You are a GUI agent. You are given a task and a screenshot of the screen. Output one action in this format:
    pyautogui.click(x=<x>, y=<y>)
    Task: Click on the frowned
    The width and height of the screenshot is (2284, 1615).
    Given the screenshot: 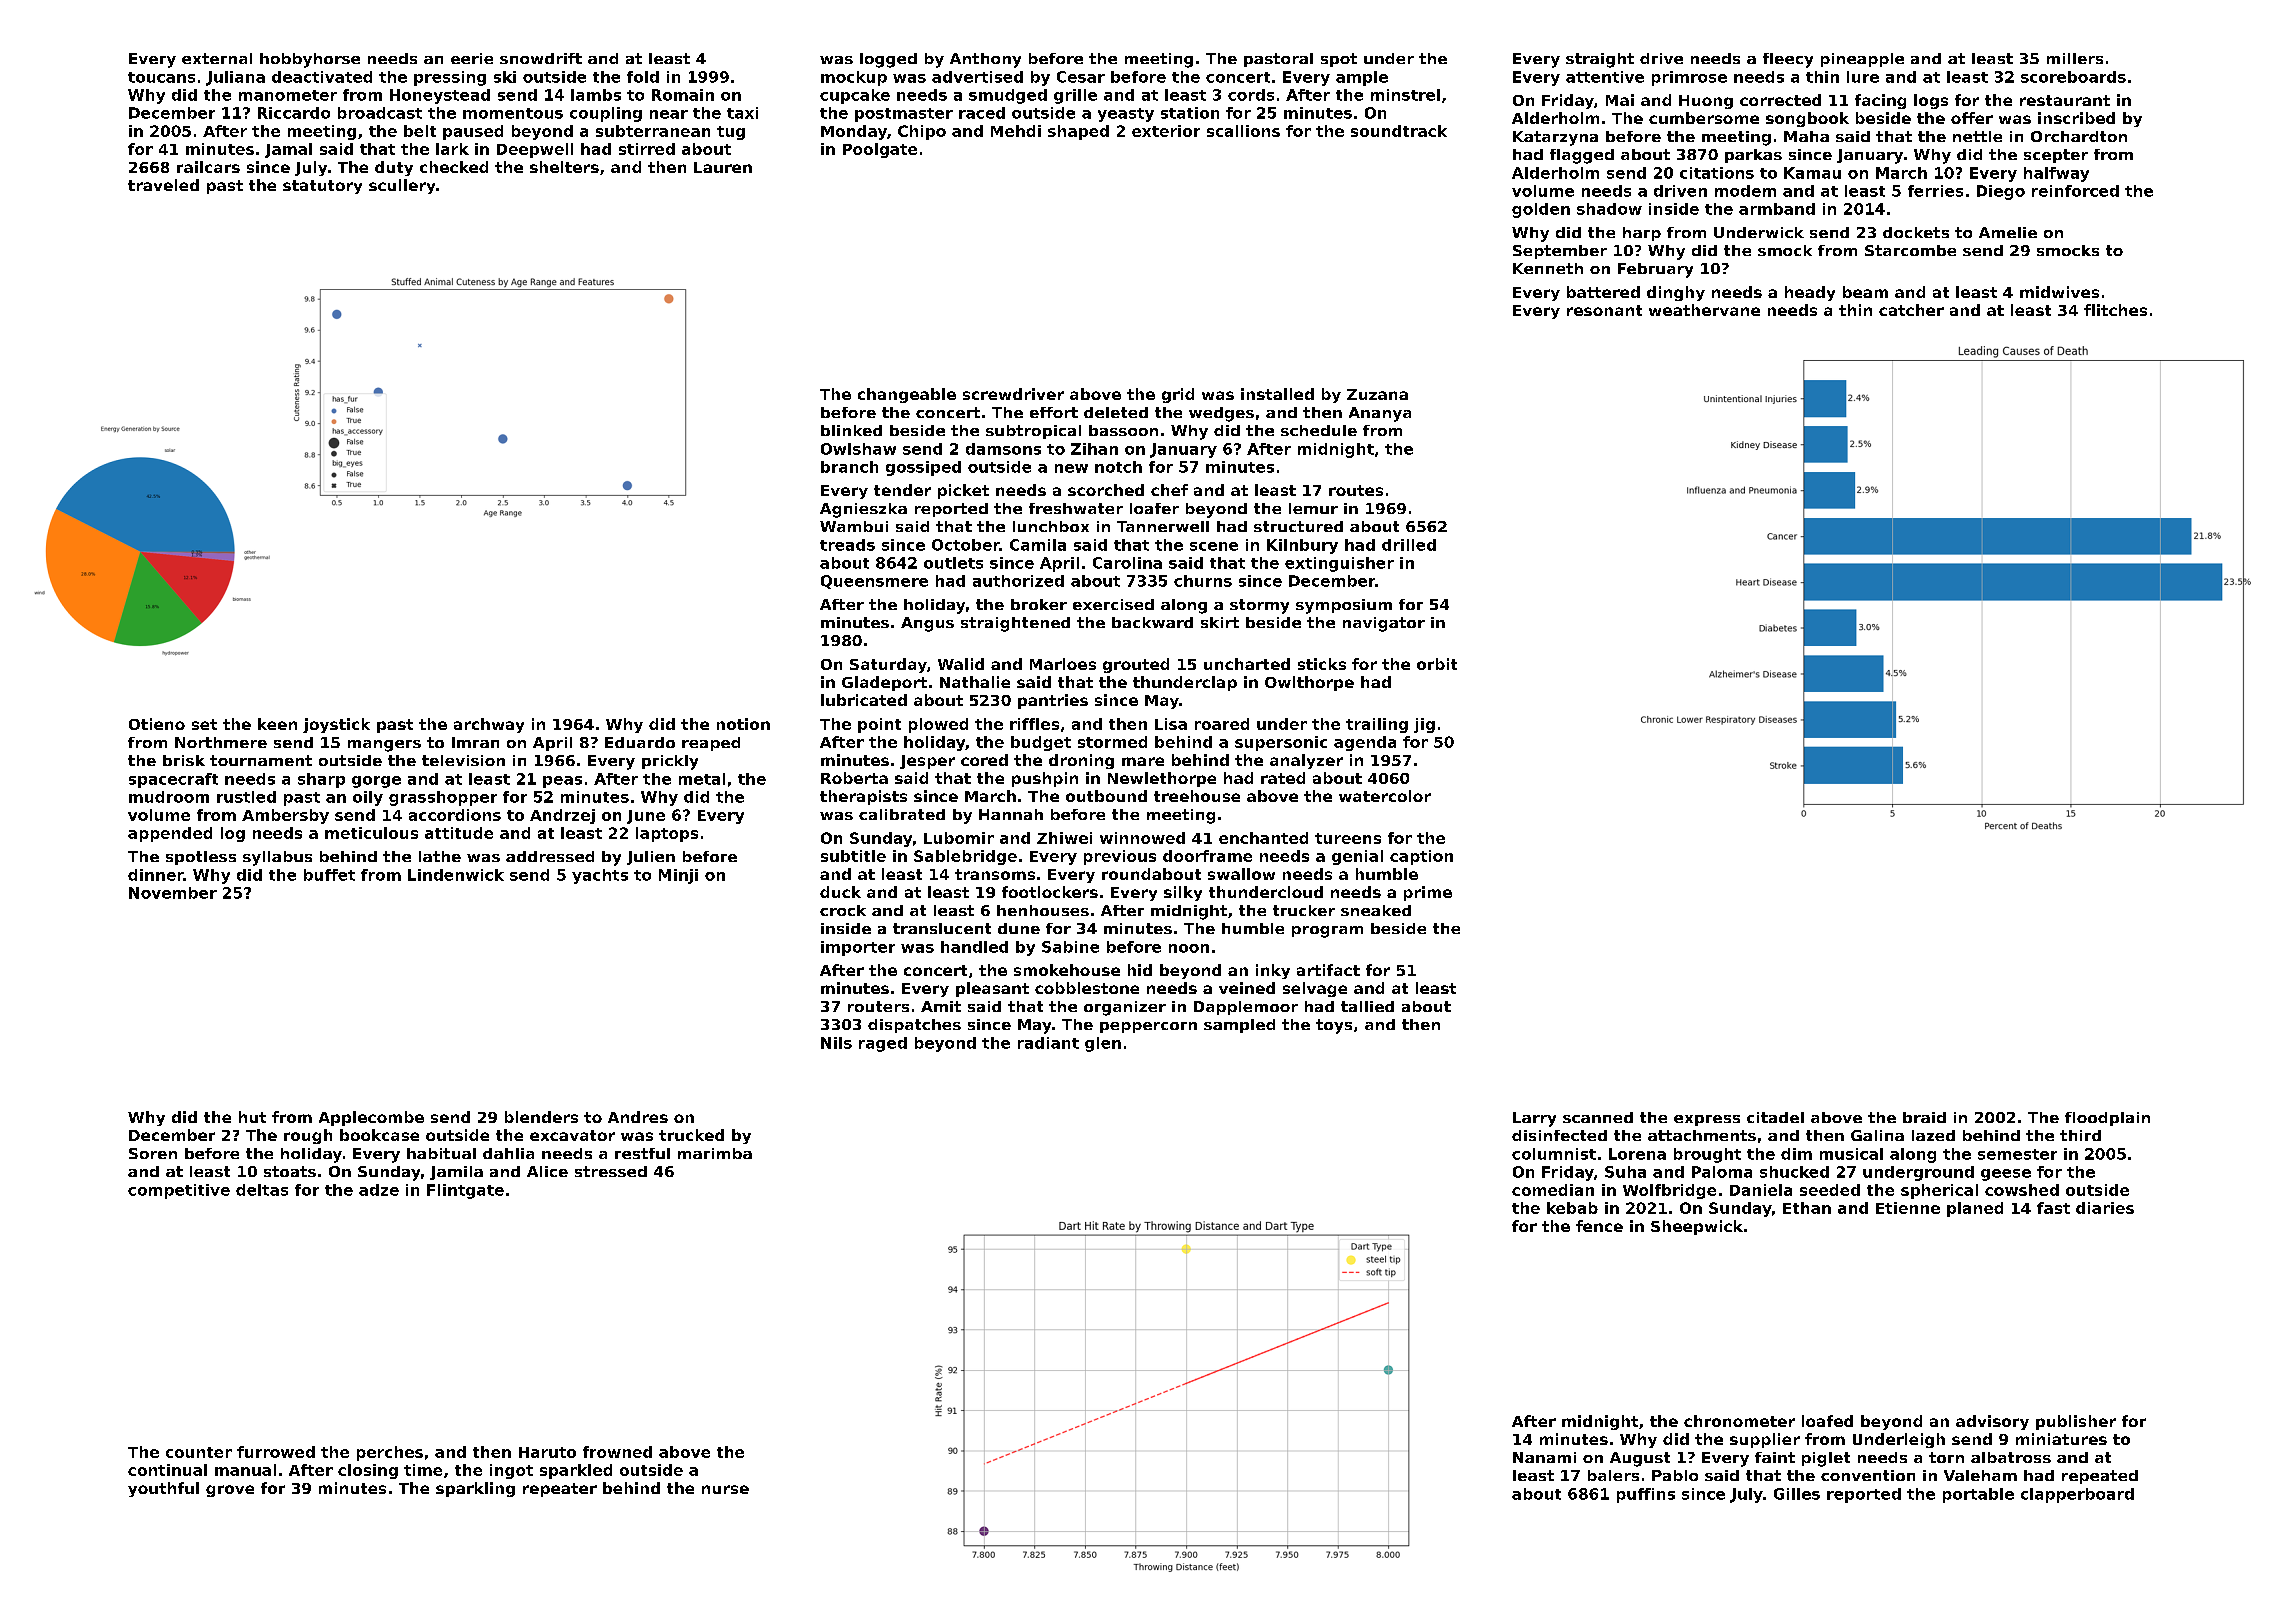 What is the action you would take?
    pyautogui.click(x=617, y=1452)
